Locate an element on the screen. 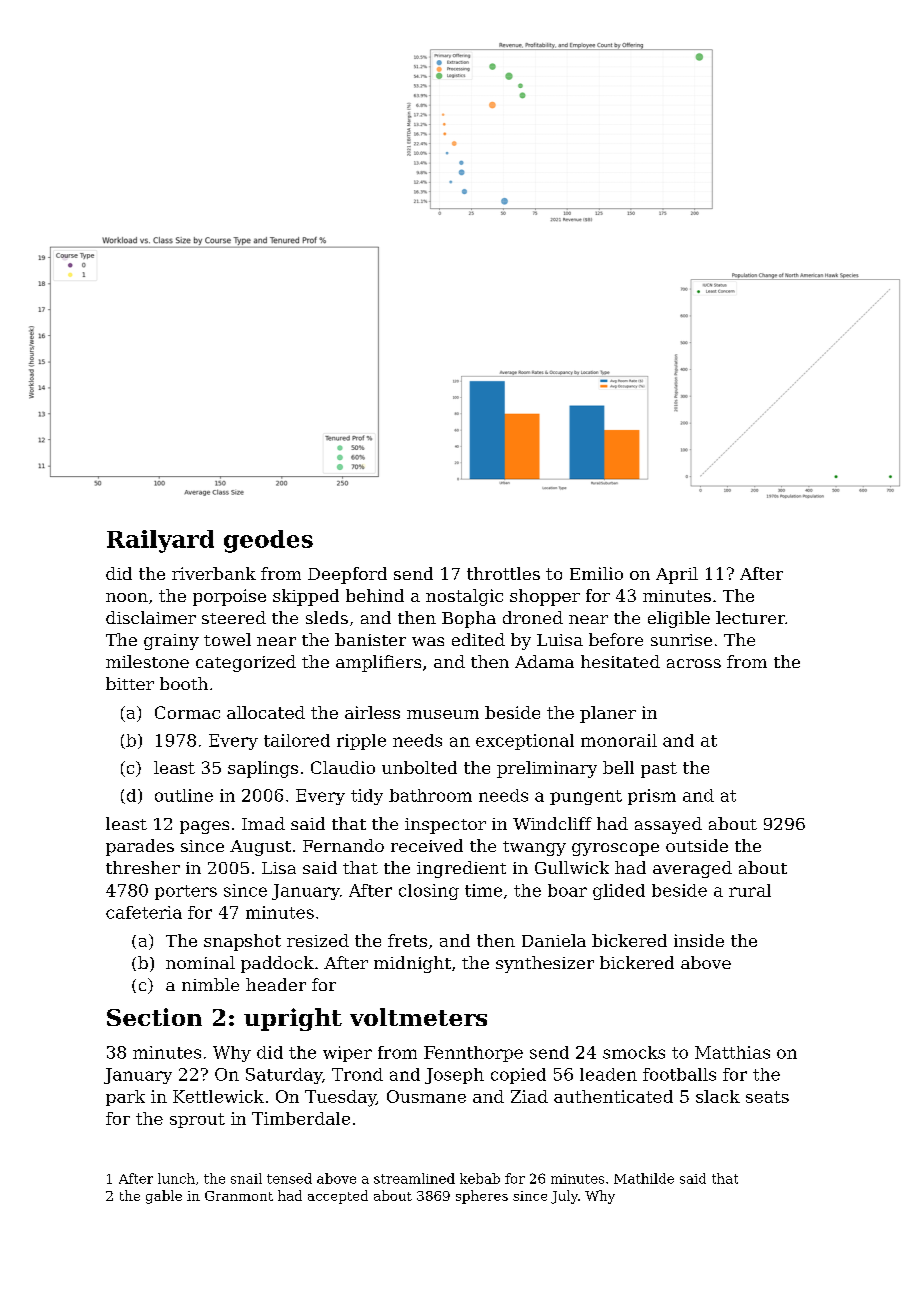  Matthias is located at coordinates (732, 1052).
